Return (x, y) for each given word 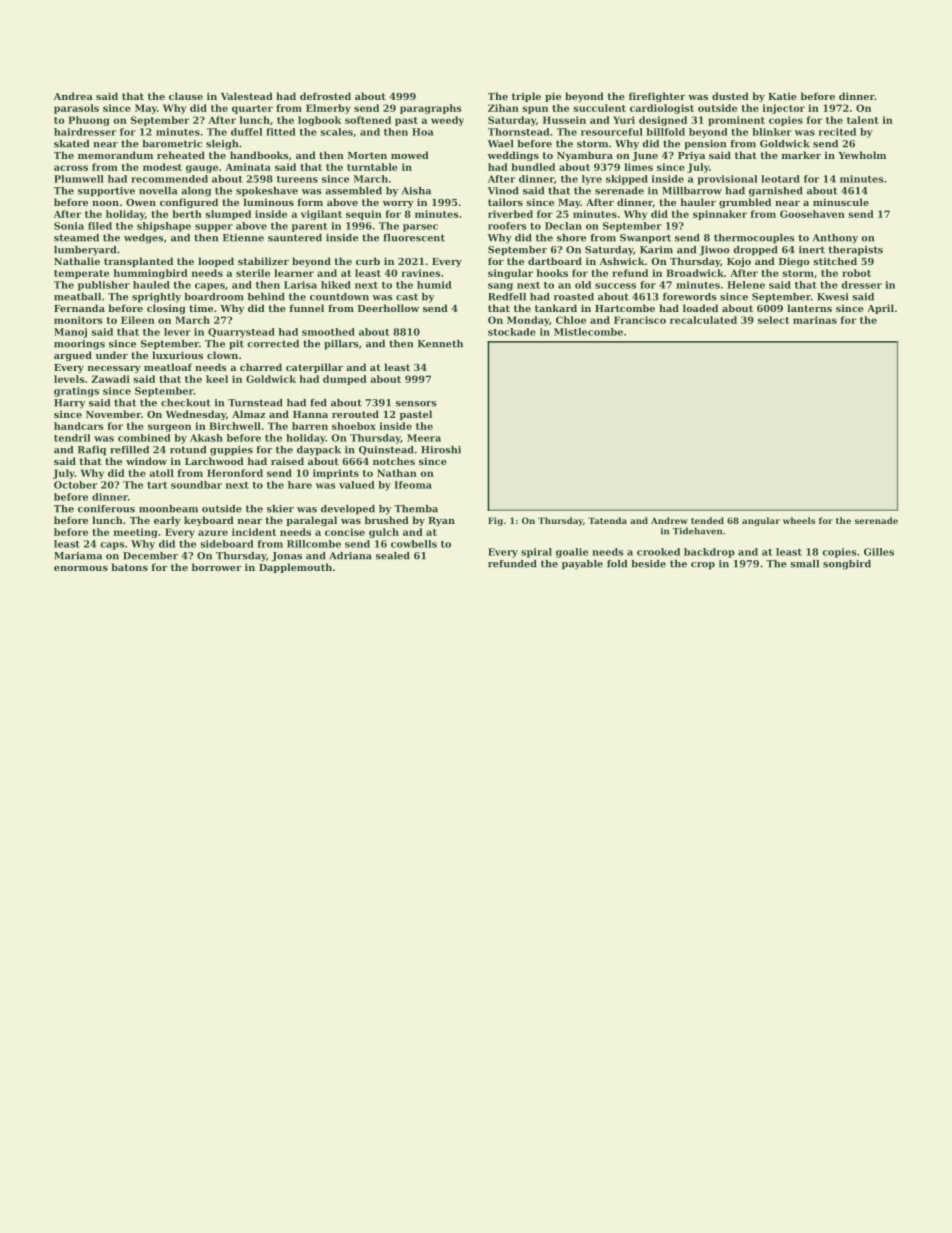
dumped (345, 380)
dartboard (555, 261)
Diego (794, 262)
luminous (269, 202)
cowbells (414, 544)
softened (368, 120)
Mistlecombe (588, 332)
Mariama (78, 556)
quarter (252, 109)
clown (222, 355)
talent (863, 120)
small (804, 564)
